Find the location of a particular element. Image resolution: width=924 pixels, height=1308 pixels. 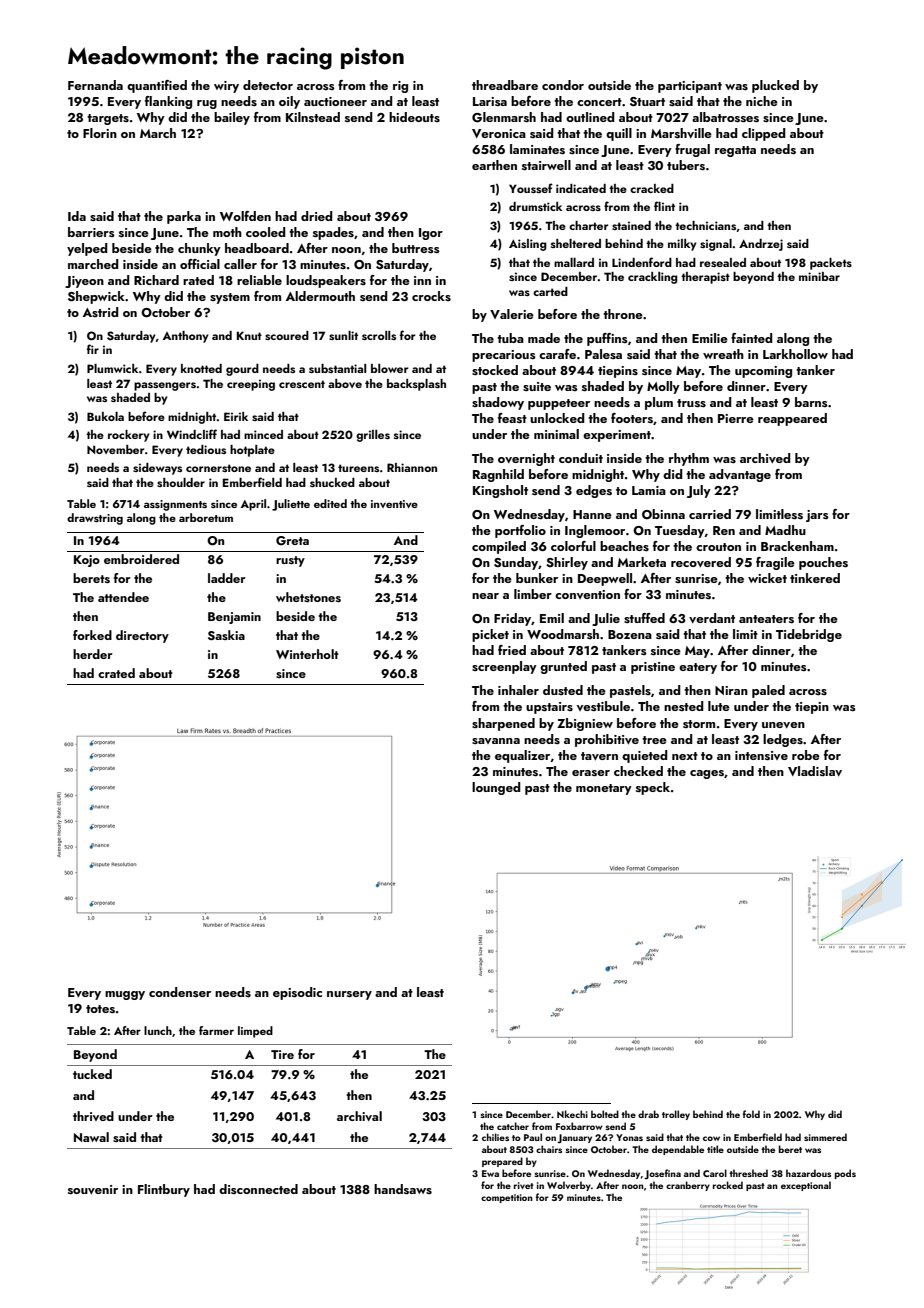

catcher is located at coordinates (513, 1126).
